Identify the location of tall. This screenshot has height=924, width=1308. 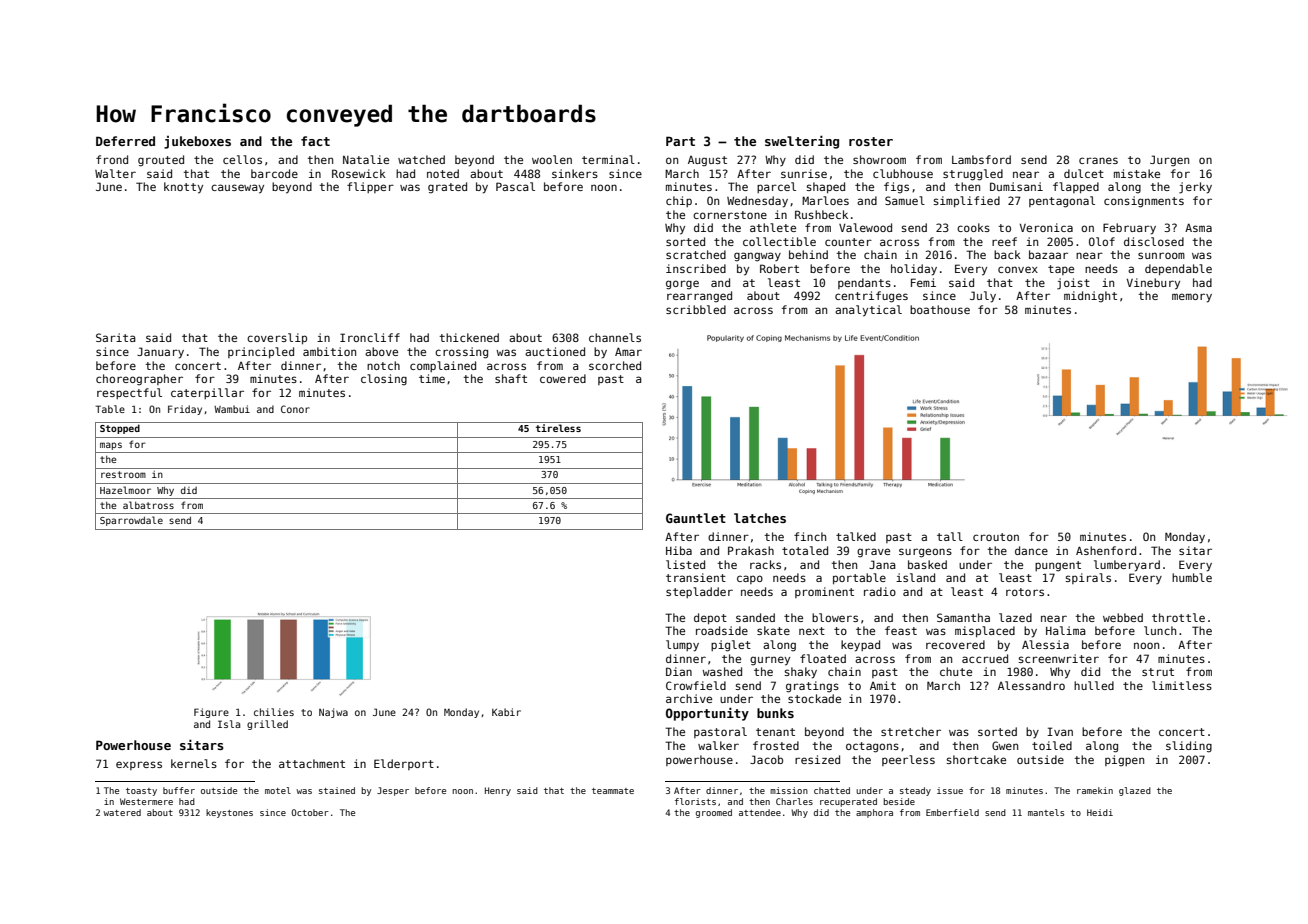
(950, 536).
